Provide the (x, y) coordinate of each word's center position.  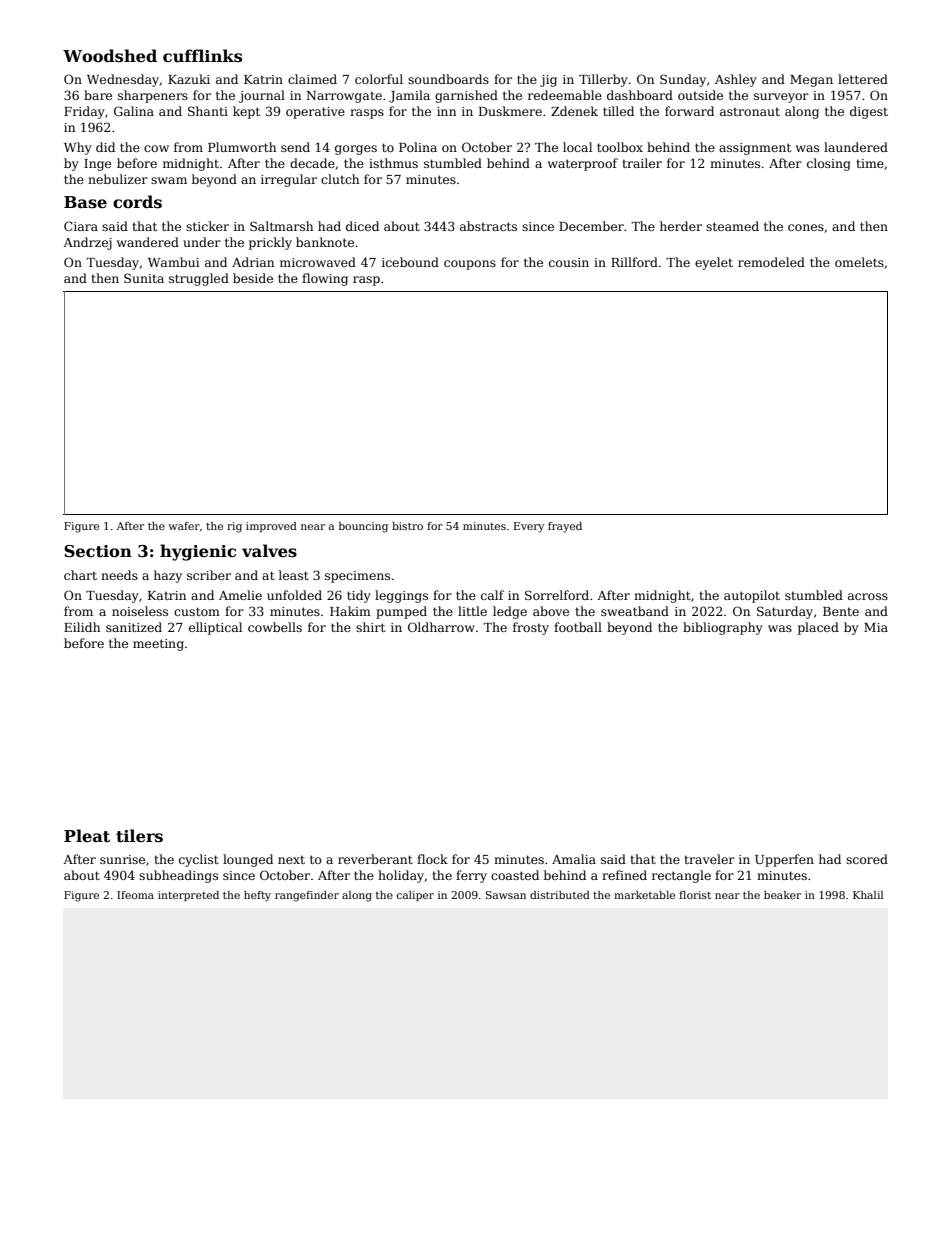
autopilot (752, 596)
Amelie (240, 595)
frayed (565, 527)
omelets (859, 262)
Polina (418, 147)
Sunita (144, 278)
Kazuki (189, 79)
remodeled (771, 262)
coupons (470, 265)
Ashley (736, 80)
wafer (184, 526)
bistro (407, 526)
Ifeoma (135, 895)
